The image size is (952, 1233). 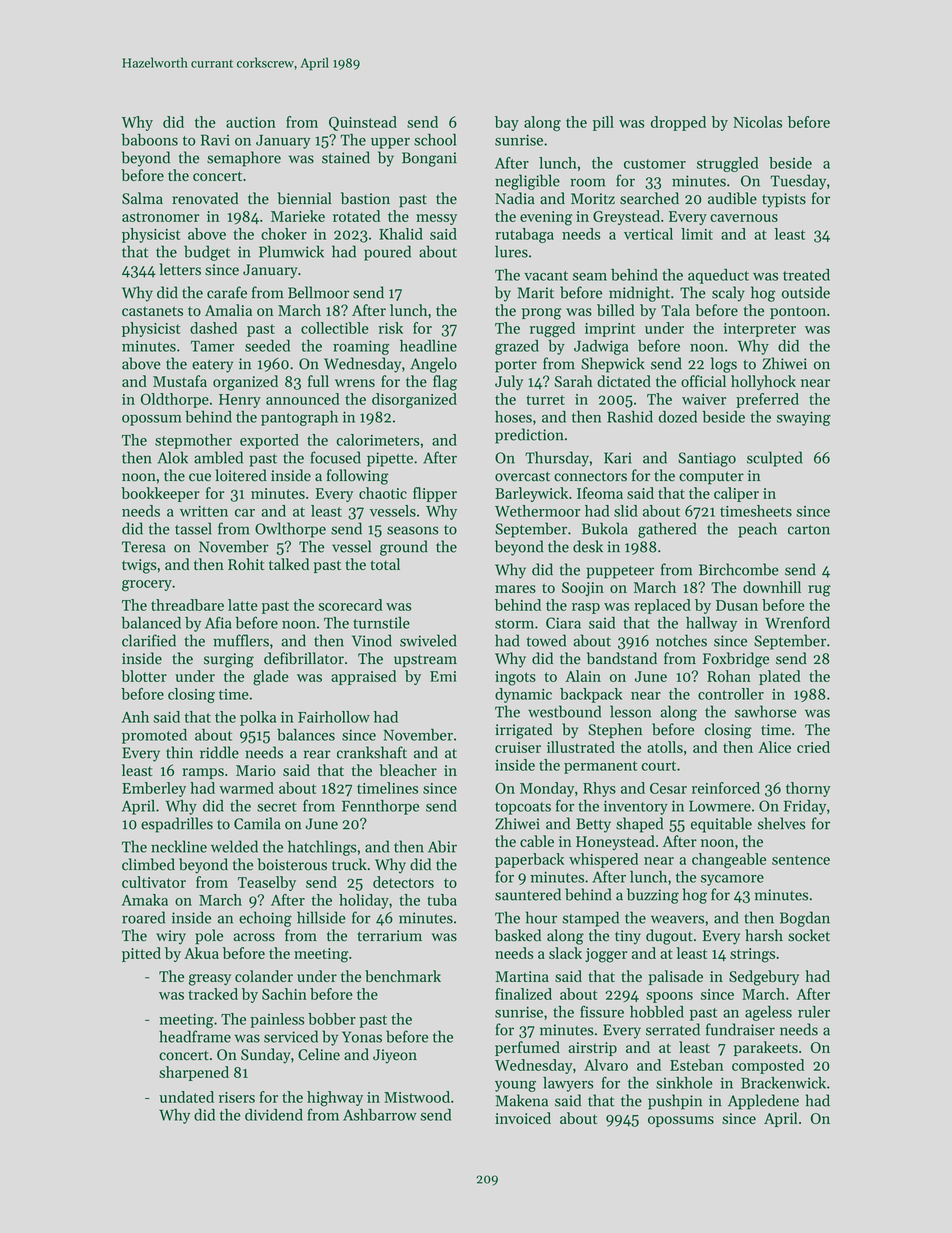 I want to click on vertical, so click(x=648, y=234).
